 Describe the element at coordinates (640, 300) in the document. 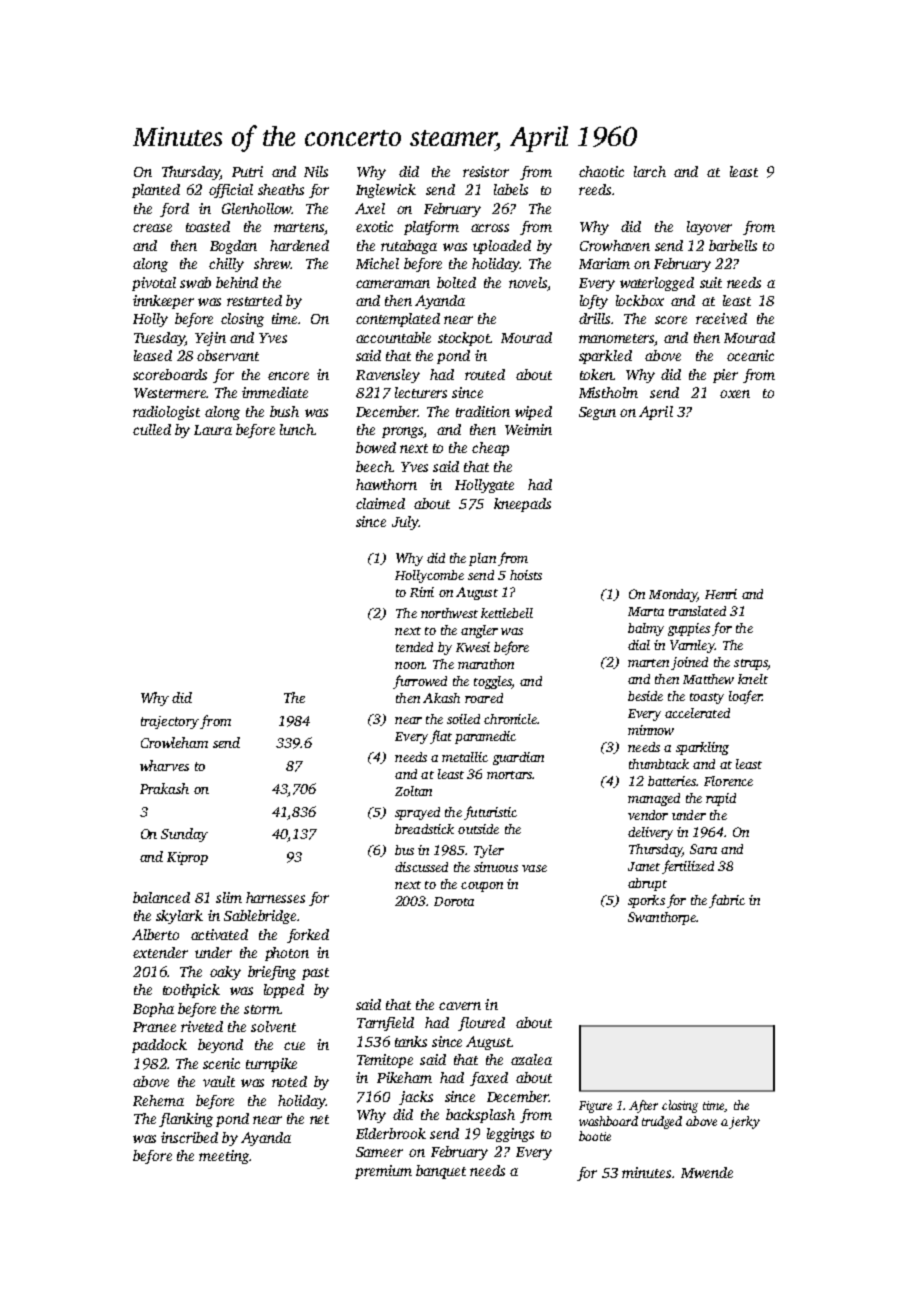

I see `lockbox` at that location.
